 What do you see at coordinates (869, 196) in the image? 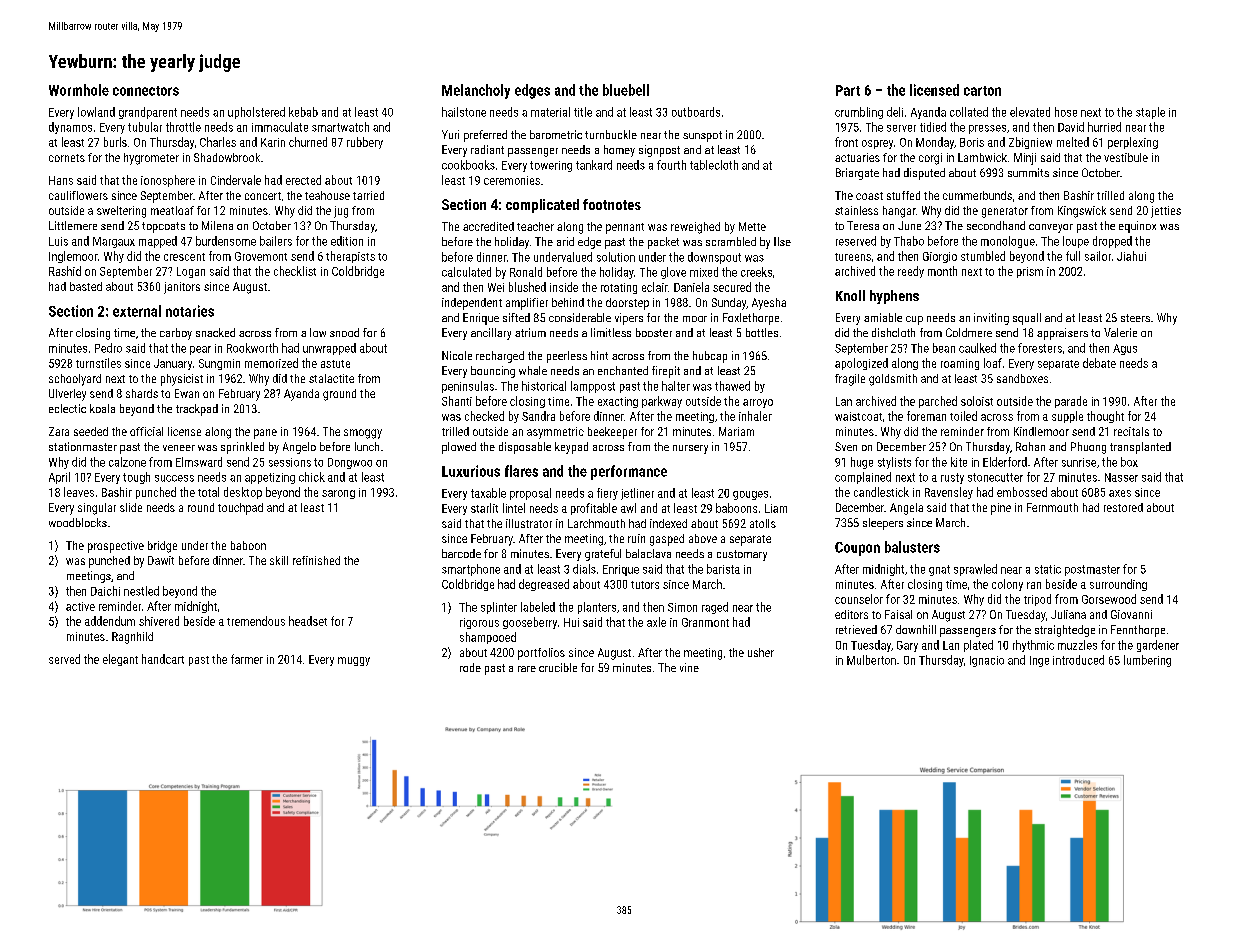
I see `coast` at bounding box center [869, 196].
